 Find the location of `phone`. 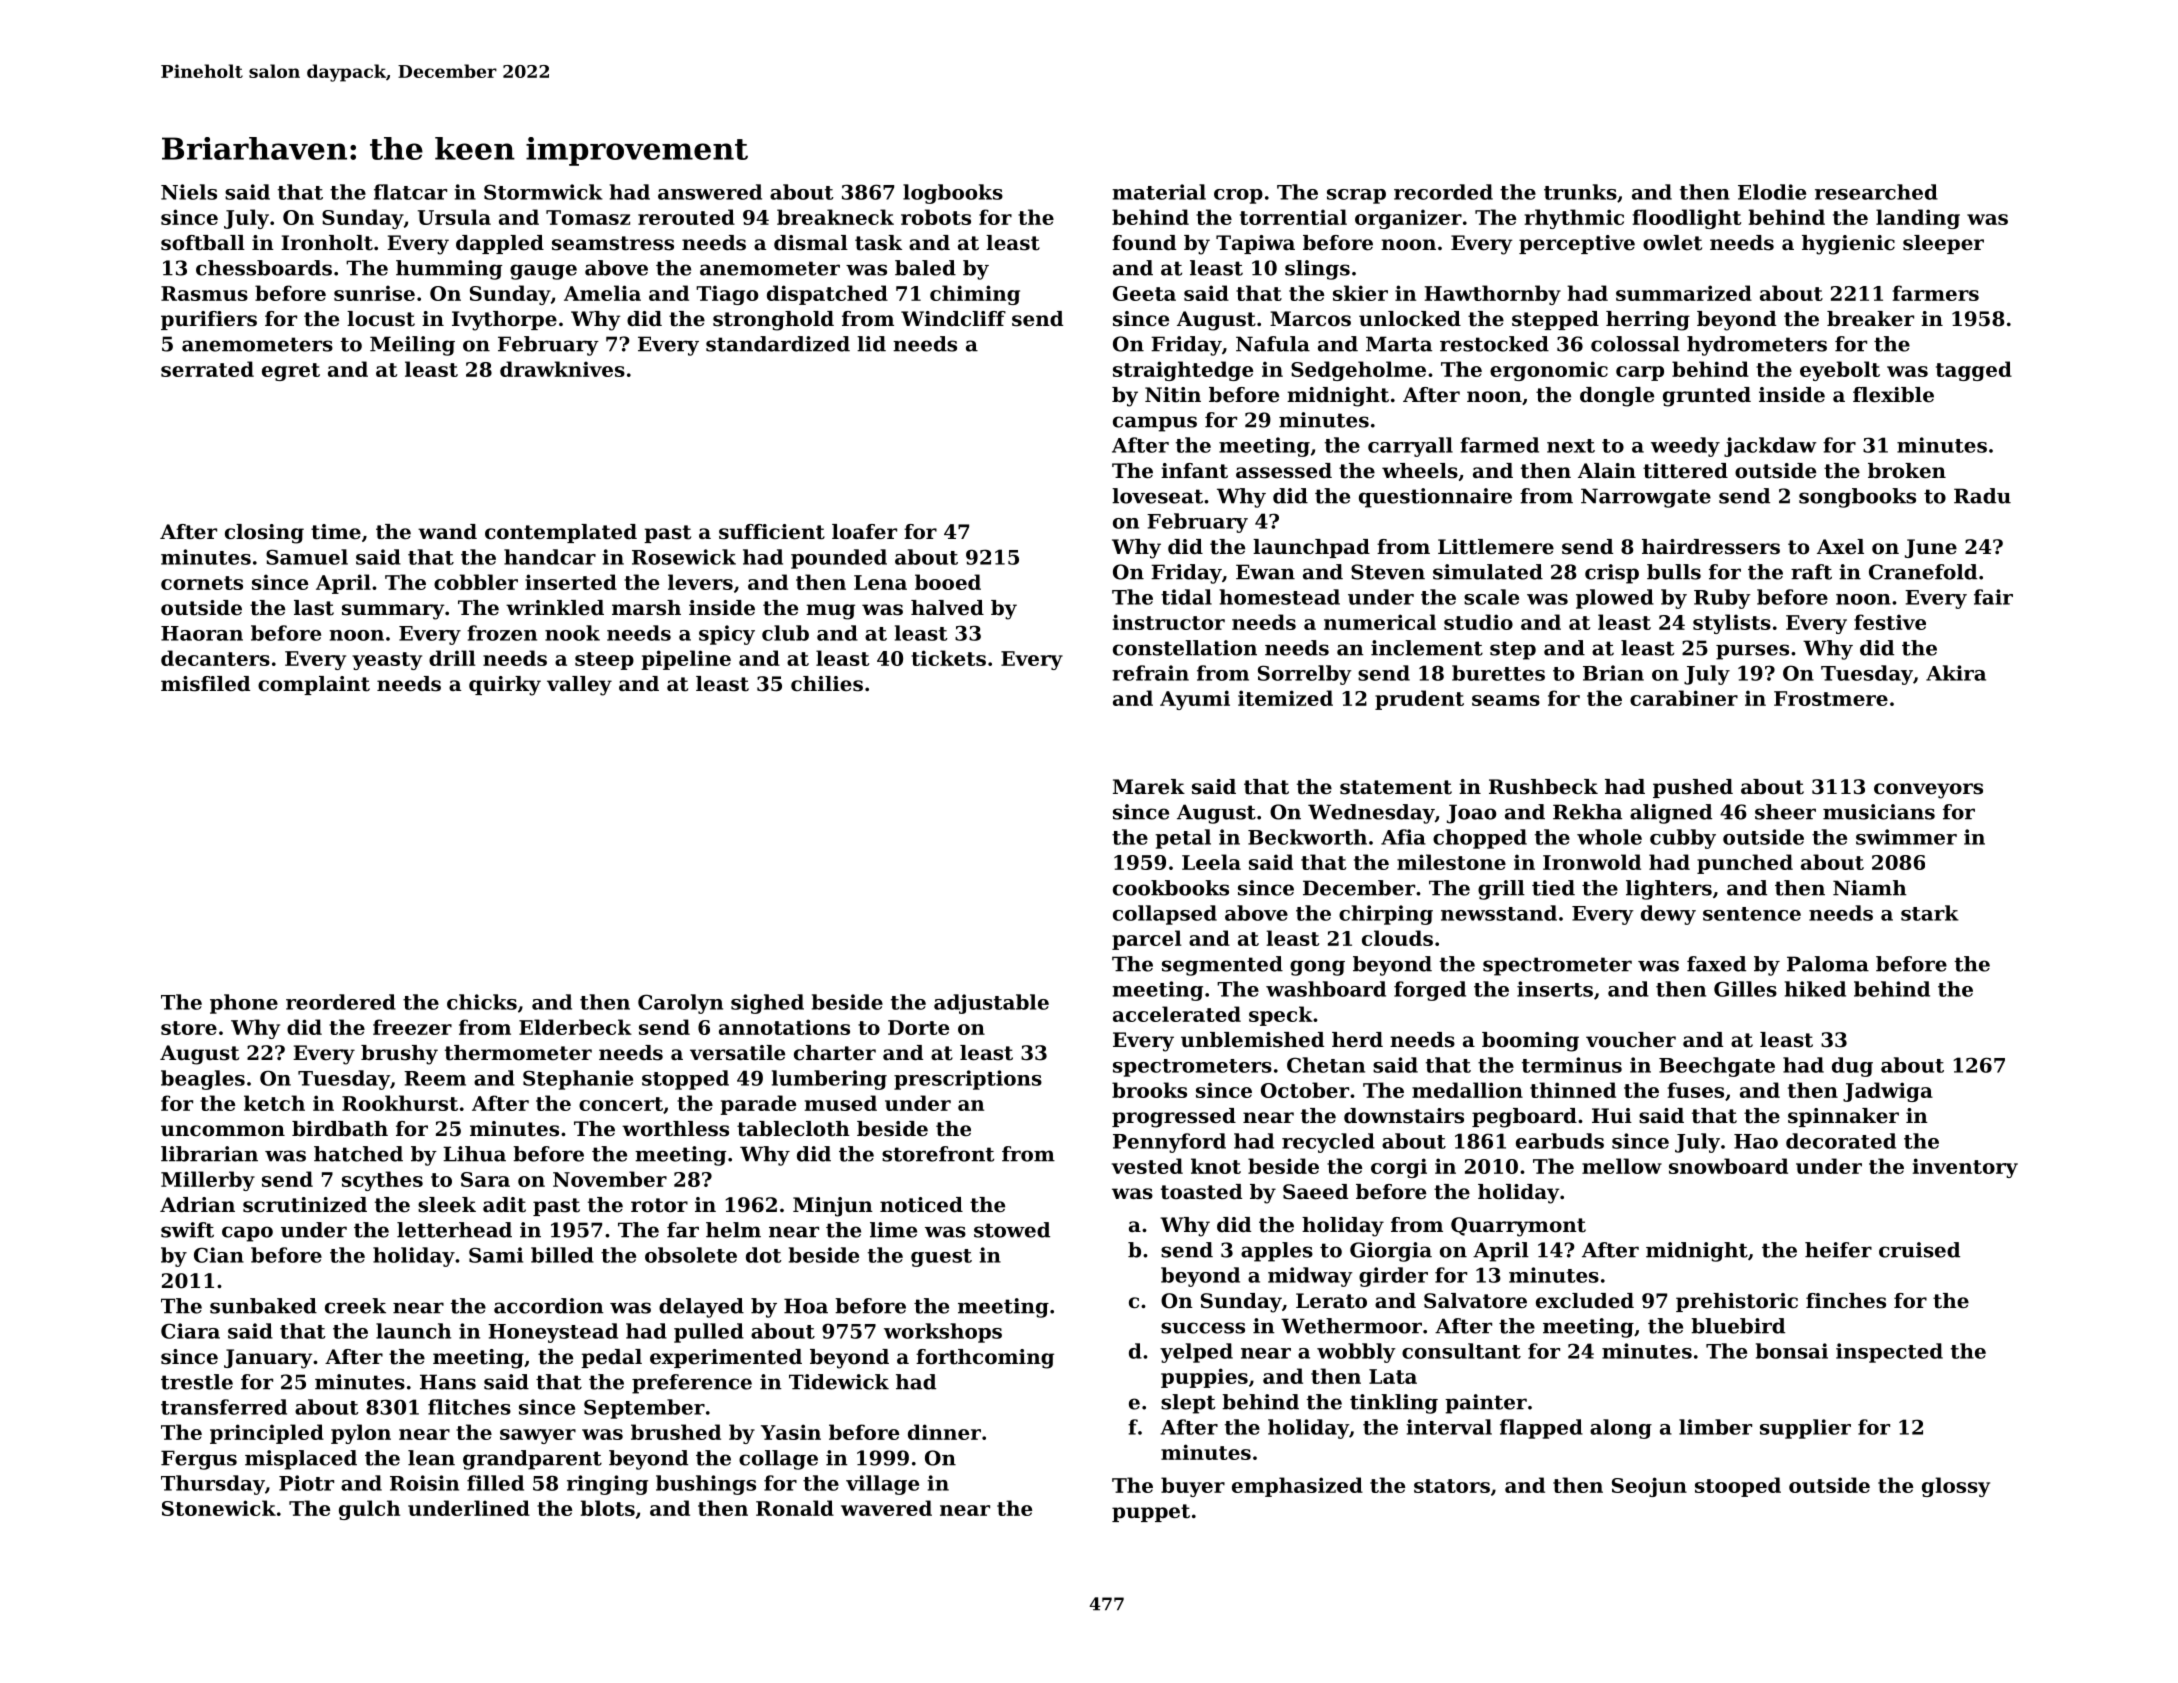

phone is located at coordinates (244, 1004).
